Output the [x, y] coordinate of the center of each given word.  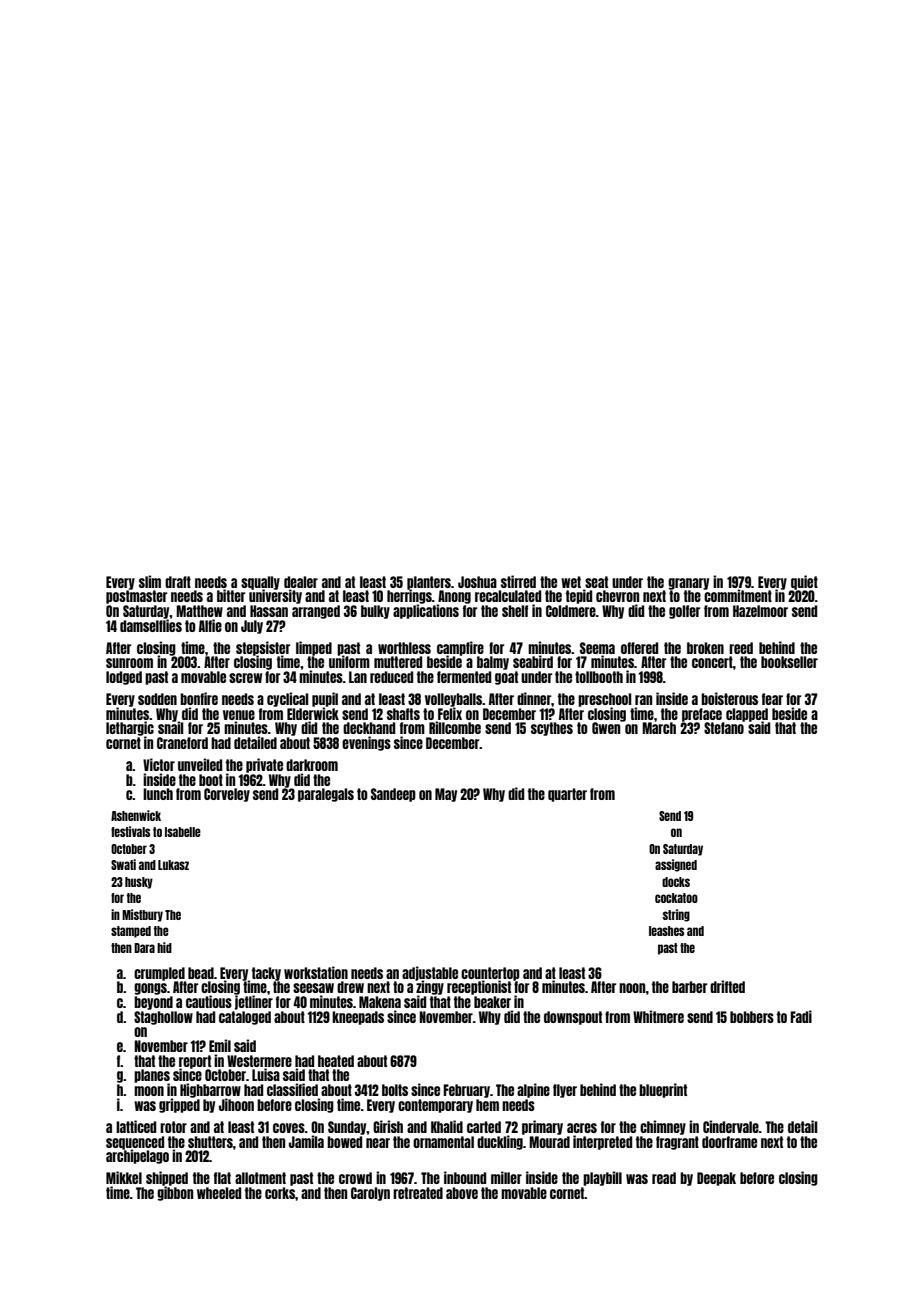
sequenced [135, 1143]
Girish [388, 1126]
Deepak [716, 1179]
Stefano [724, 728]
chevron [617, 596]
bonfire [199, 698]
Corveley [227, 795]
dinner [534, 698]
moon [149, 1091]
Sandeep [393, 795]
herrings [409, 597]
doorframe [729, 1142]
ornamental [443, 1142]
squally [260, 583]
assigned [676, 865]
